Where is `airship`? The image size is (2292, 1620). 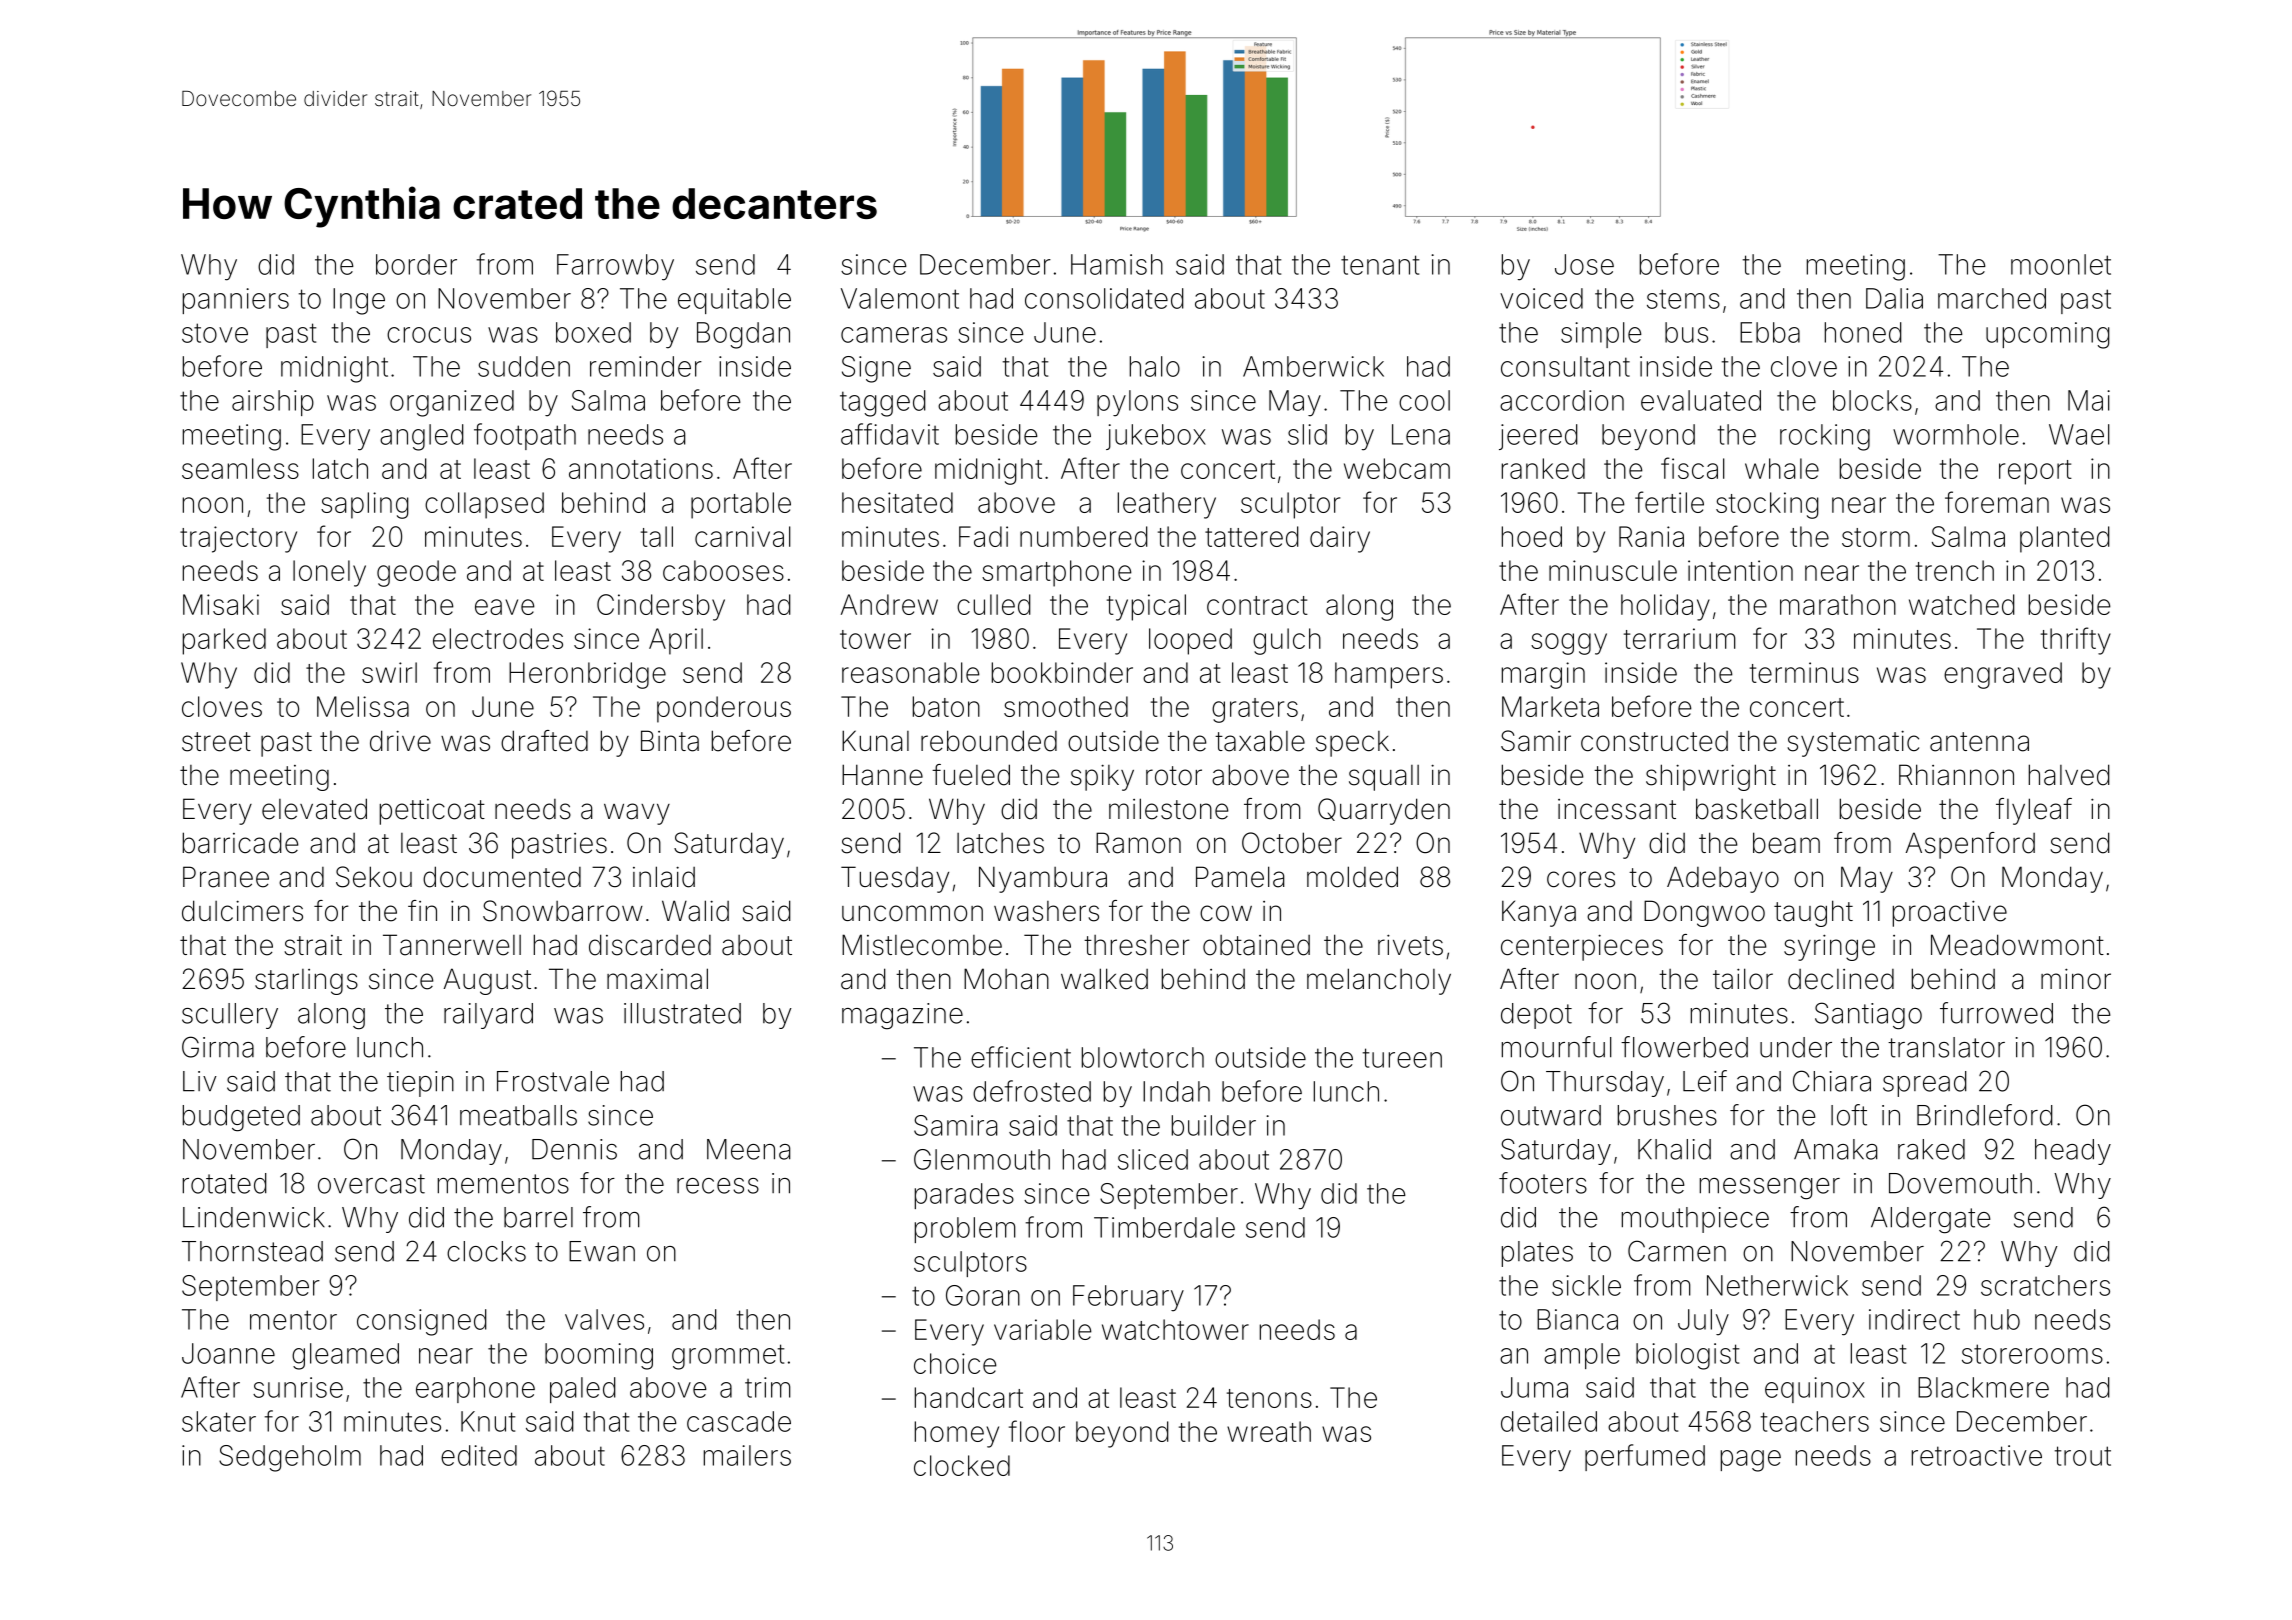 airship is located at coordinates (273, 403).
